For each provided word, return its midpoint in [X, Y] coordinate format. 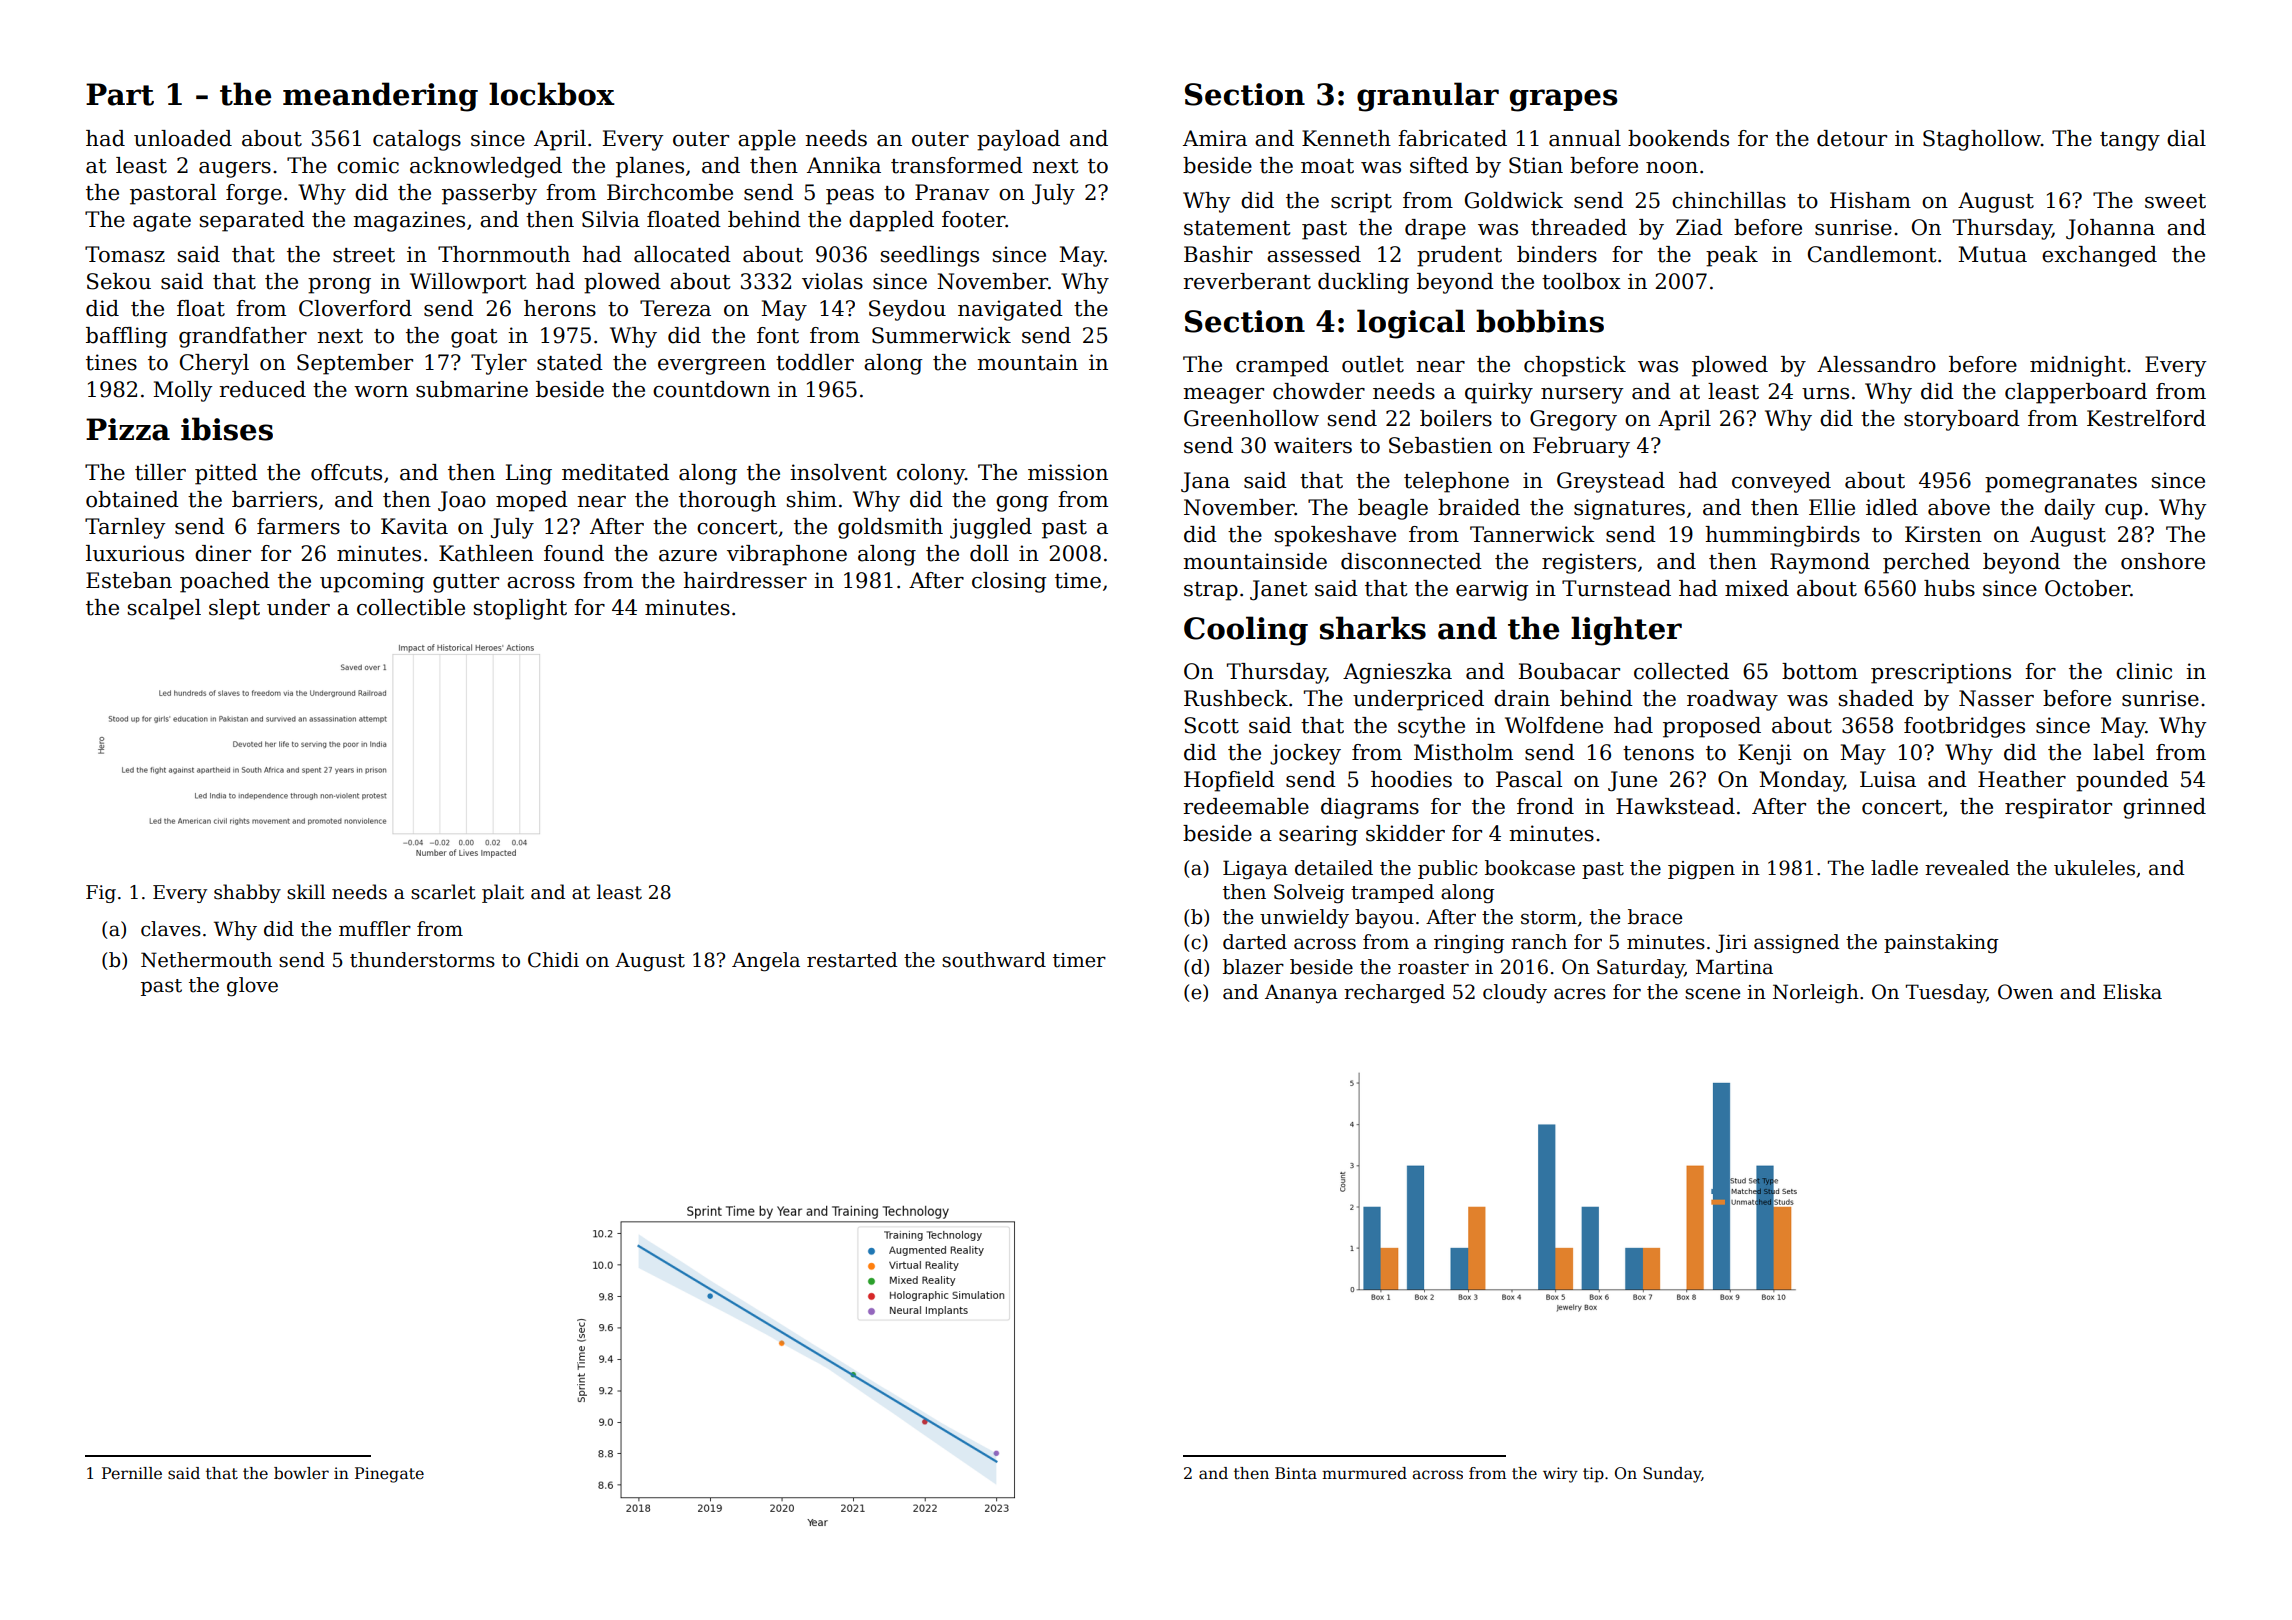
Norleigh [1816, 994]
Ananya [1301, 994]
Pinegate [389, 1475]
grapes [1564, 100]
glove [252, 987]
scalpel [164, 609]
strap [1211, 591]
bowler [301, 1473]
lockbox [552, 94]
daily [2069, 509]
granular [1428, 97]
